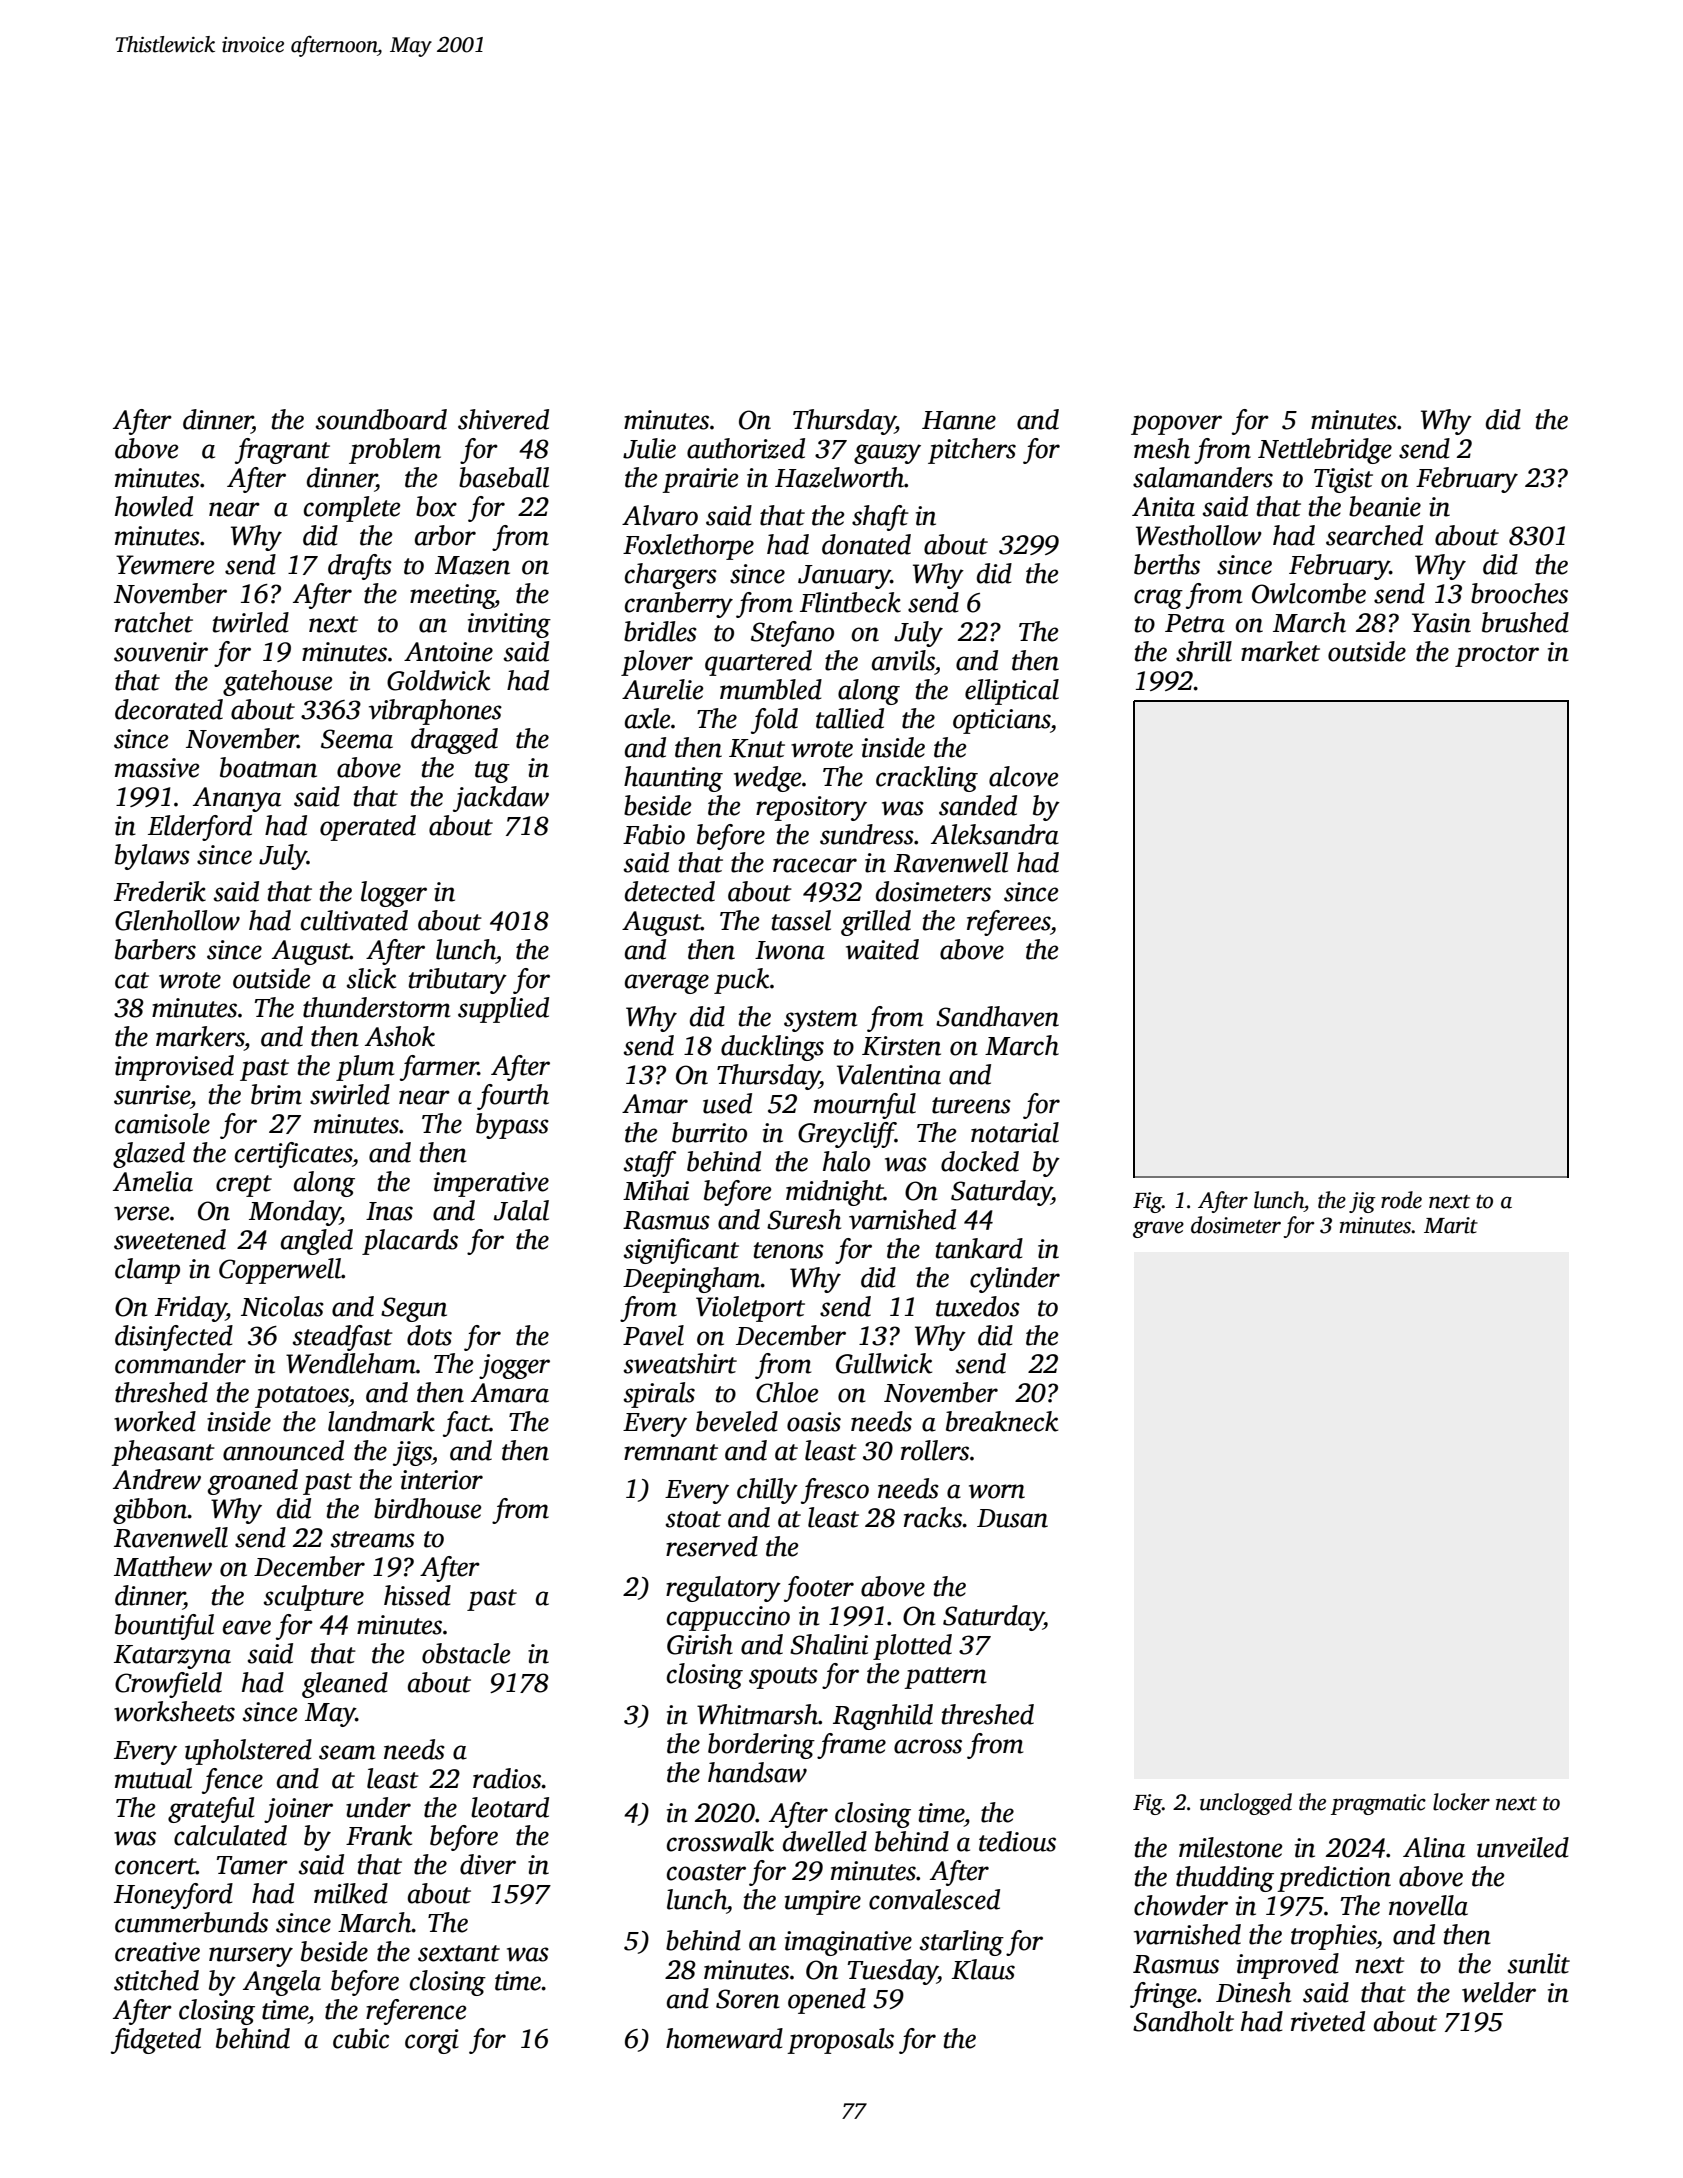  What do you see at coordinates (361, 2038) in the screenshot?
I see `cubic` at bounding box center [361, 2038].
